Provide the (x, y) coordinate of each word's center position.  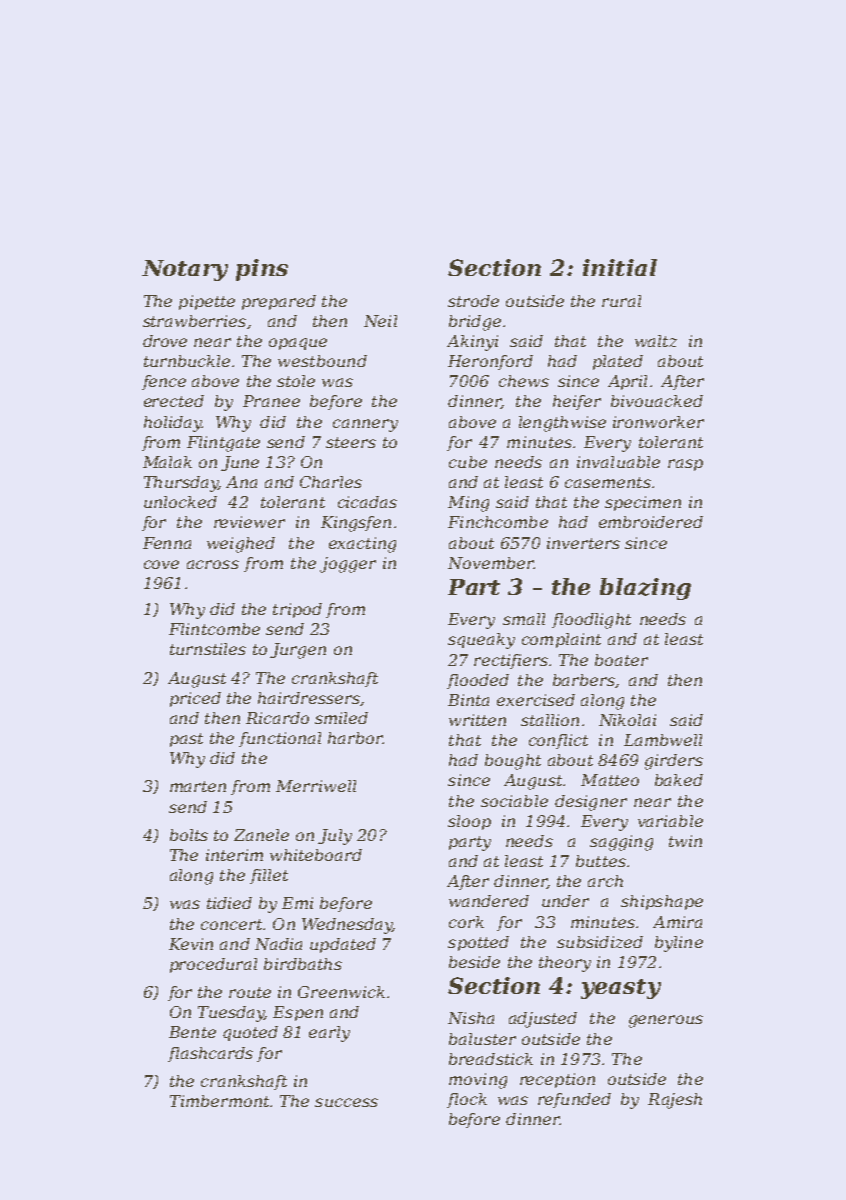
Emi (297, 903)
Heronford (490, 362)
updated (343, 945)
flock (467, 1100)
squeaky (481, 641)
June (240, 463)
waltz (656, 341)
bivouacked (657, 401)
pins (262, 270)
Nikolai (627, 720)
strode (473, 301)
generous (666, 1021)
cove (161, 564)
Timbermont (219, 1101)
